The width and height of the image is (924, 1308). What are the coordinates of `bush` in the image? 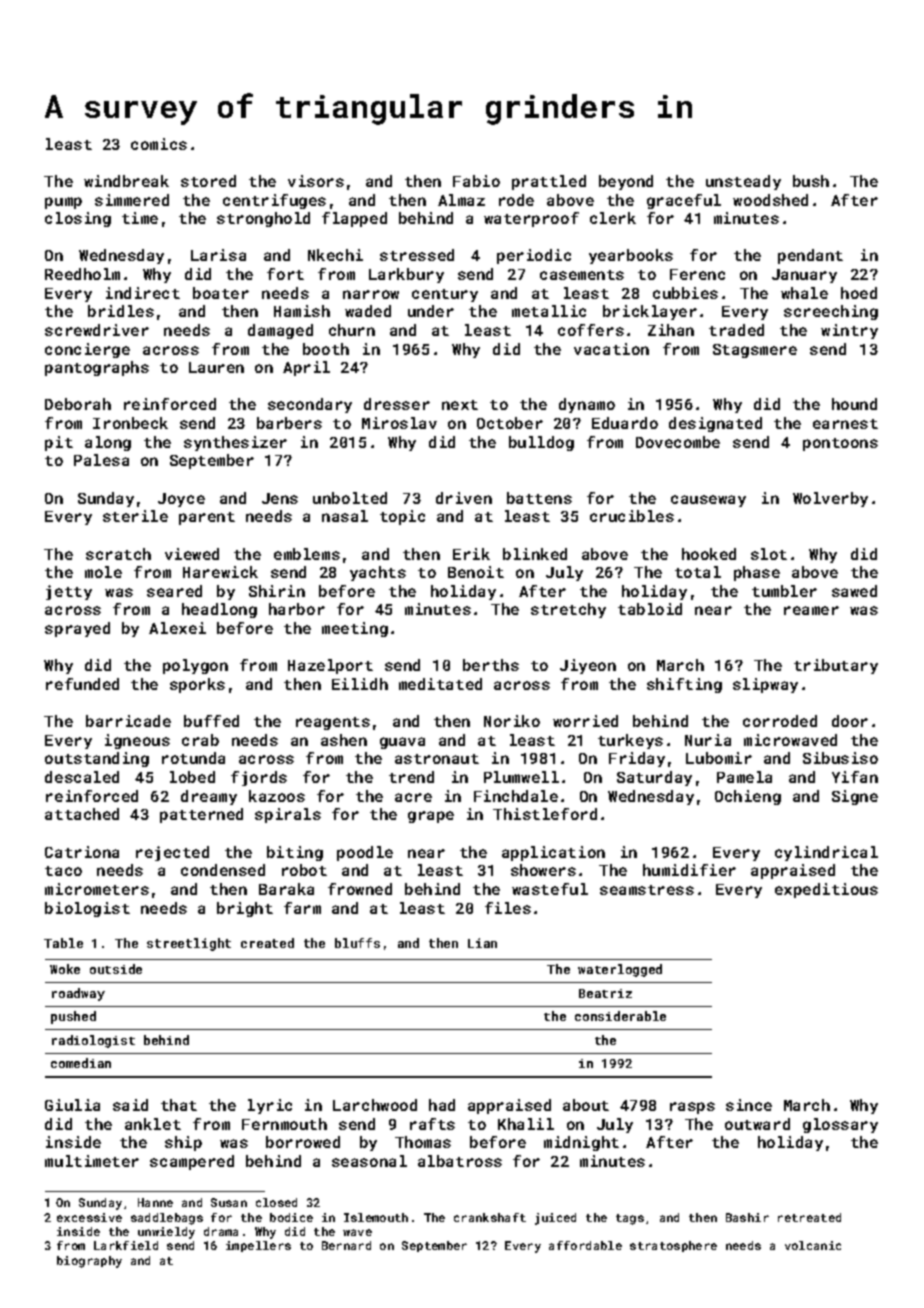 It's located at (811, 181).
